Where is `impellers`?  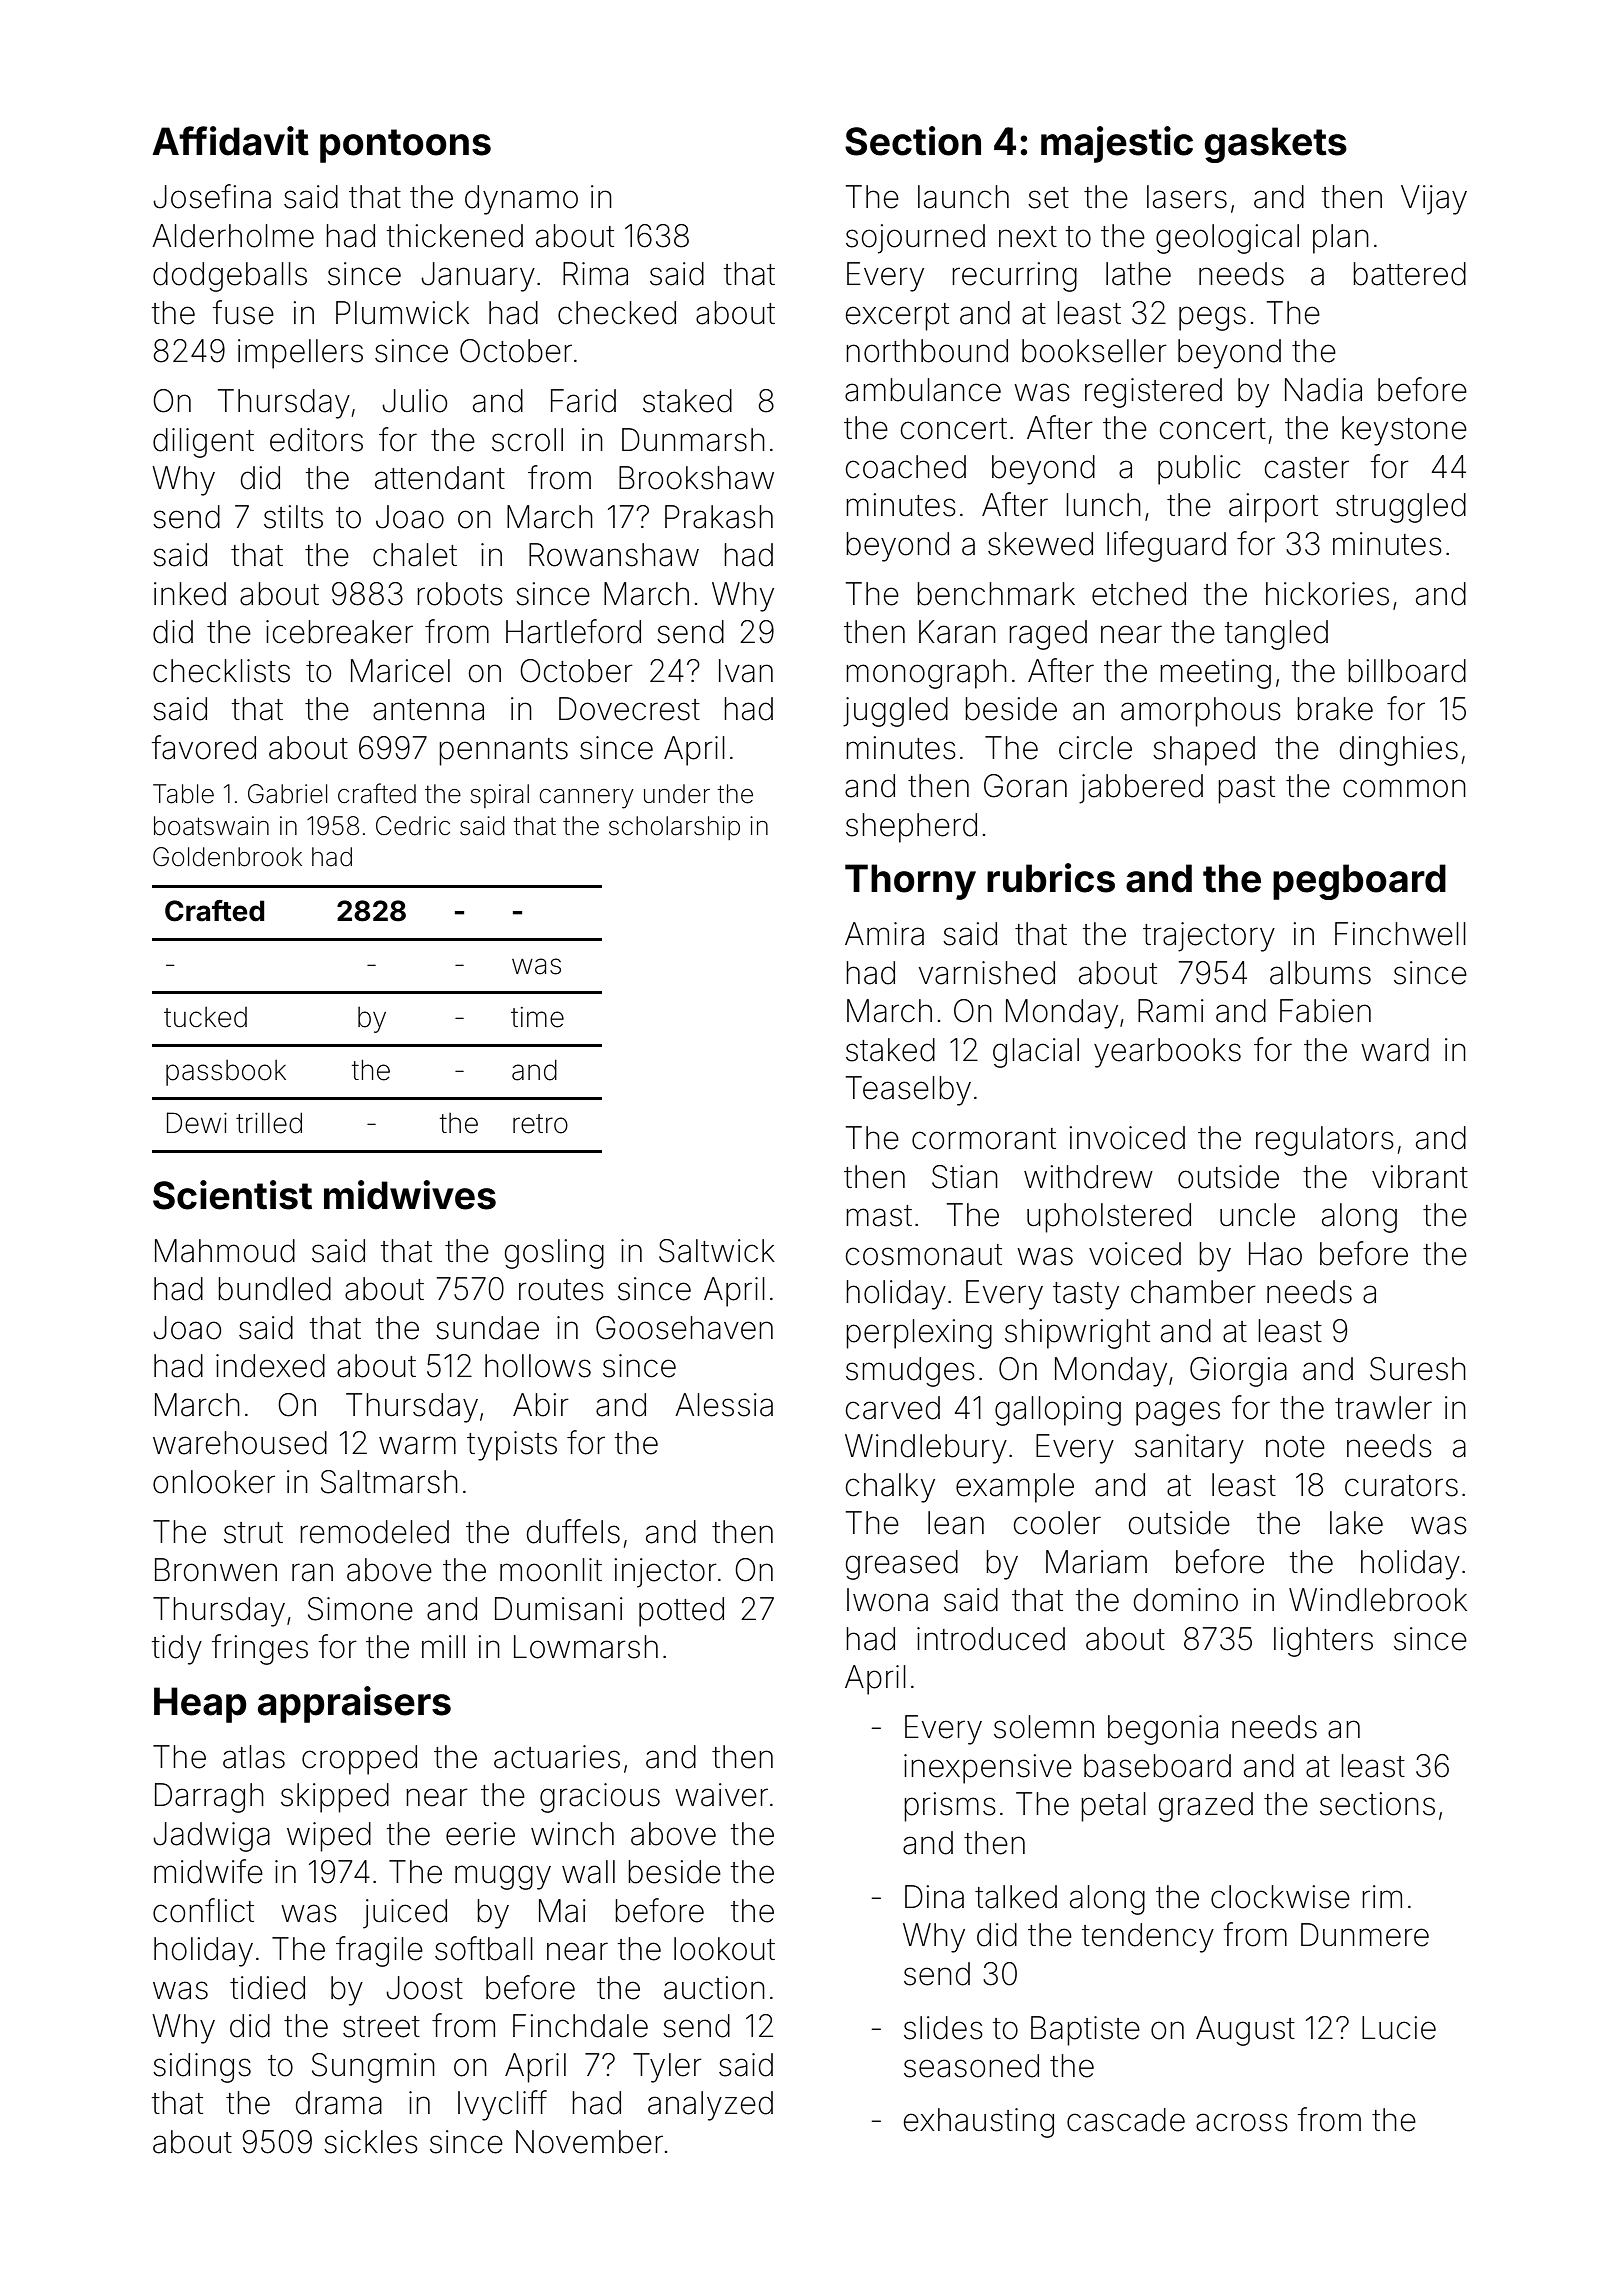
impellers is located at coordinates (300, 354).
